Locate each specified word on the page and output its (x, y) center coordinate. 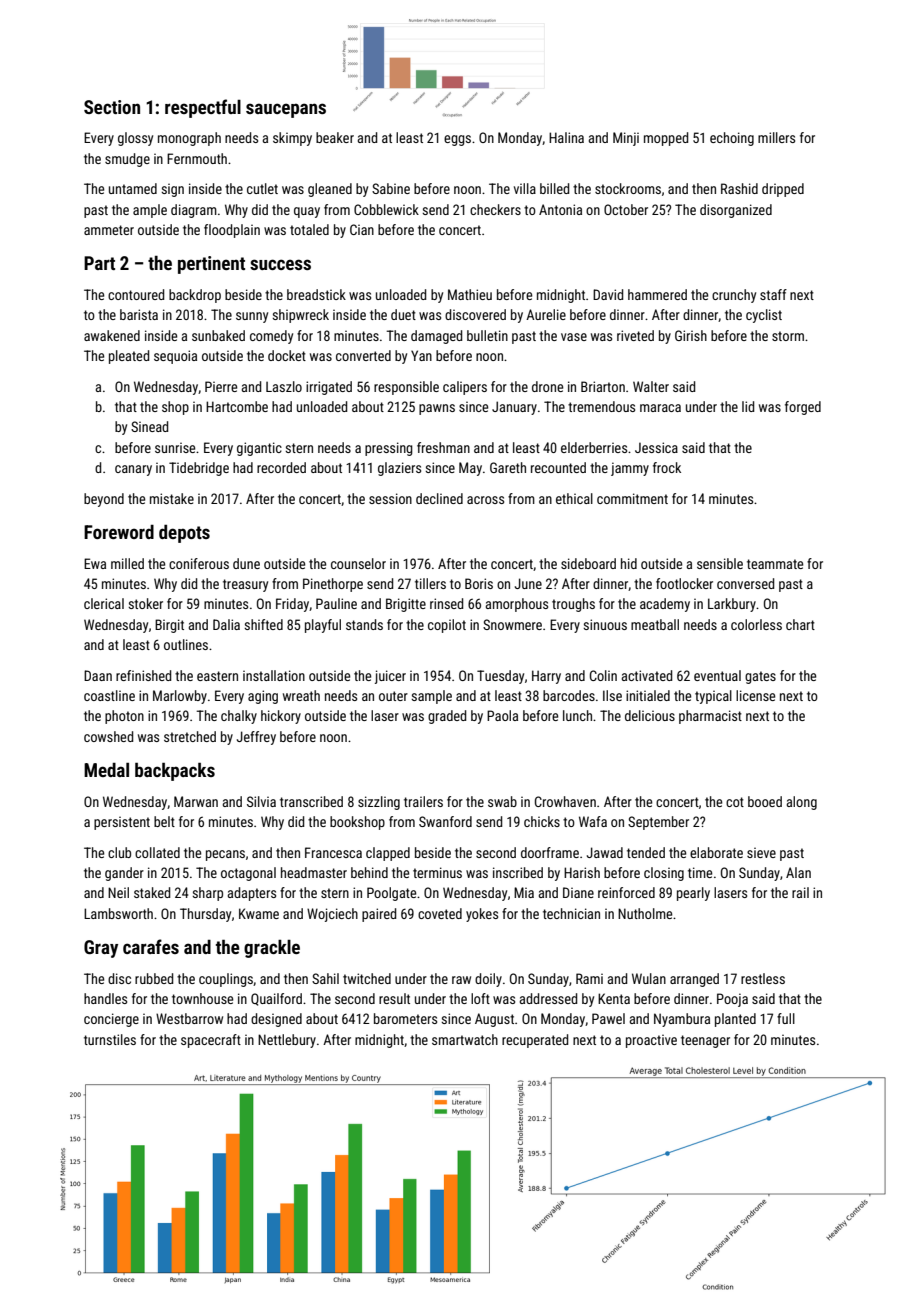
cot (735, 802)
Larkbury (732, 605)
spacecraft (211, 1041)
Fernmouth (197, 158)
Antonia (560, 209)
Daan (98, 675)
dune (246, 563)
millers (776, 137)
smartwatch (465, 1039)
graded (447, 717)
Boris (479, 583)
